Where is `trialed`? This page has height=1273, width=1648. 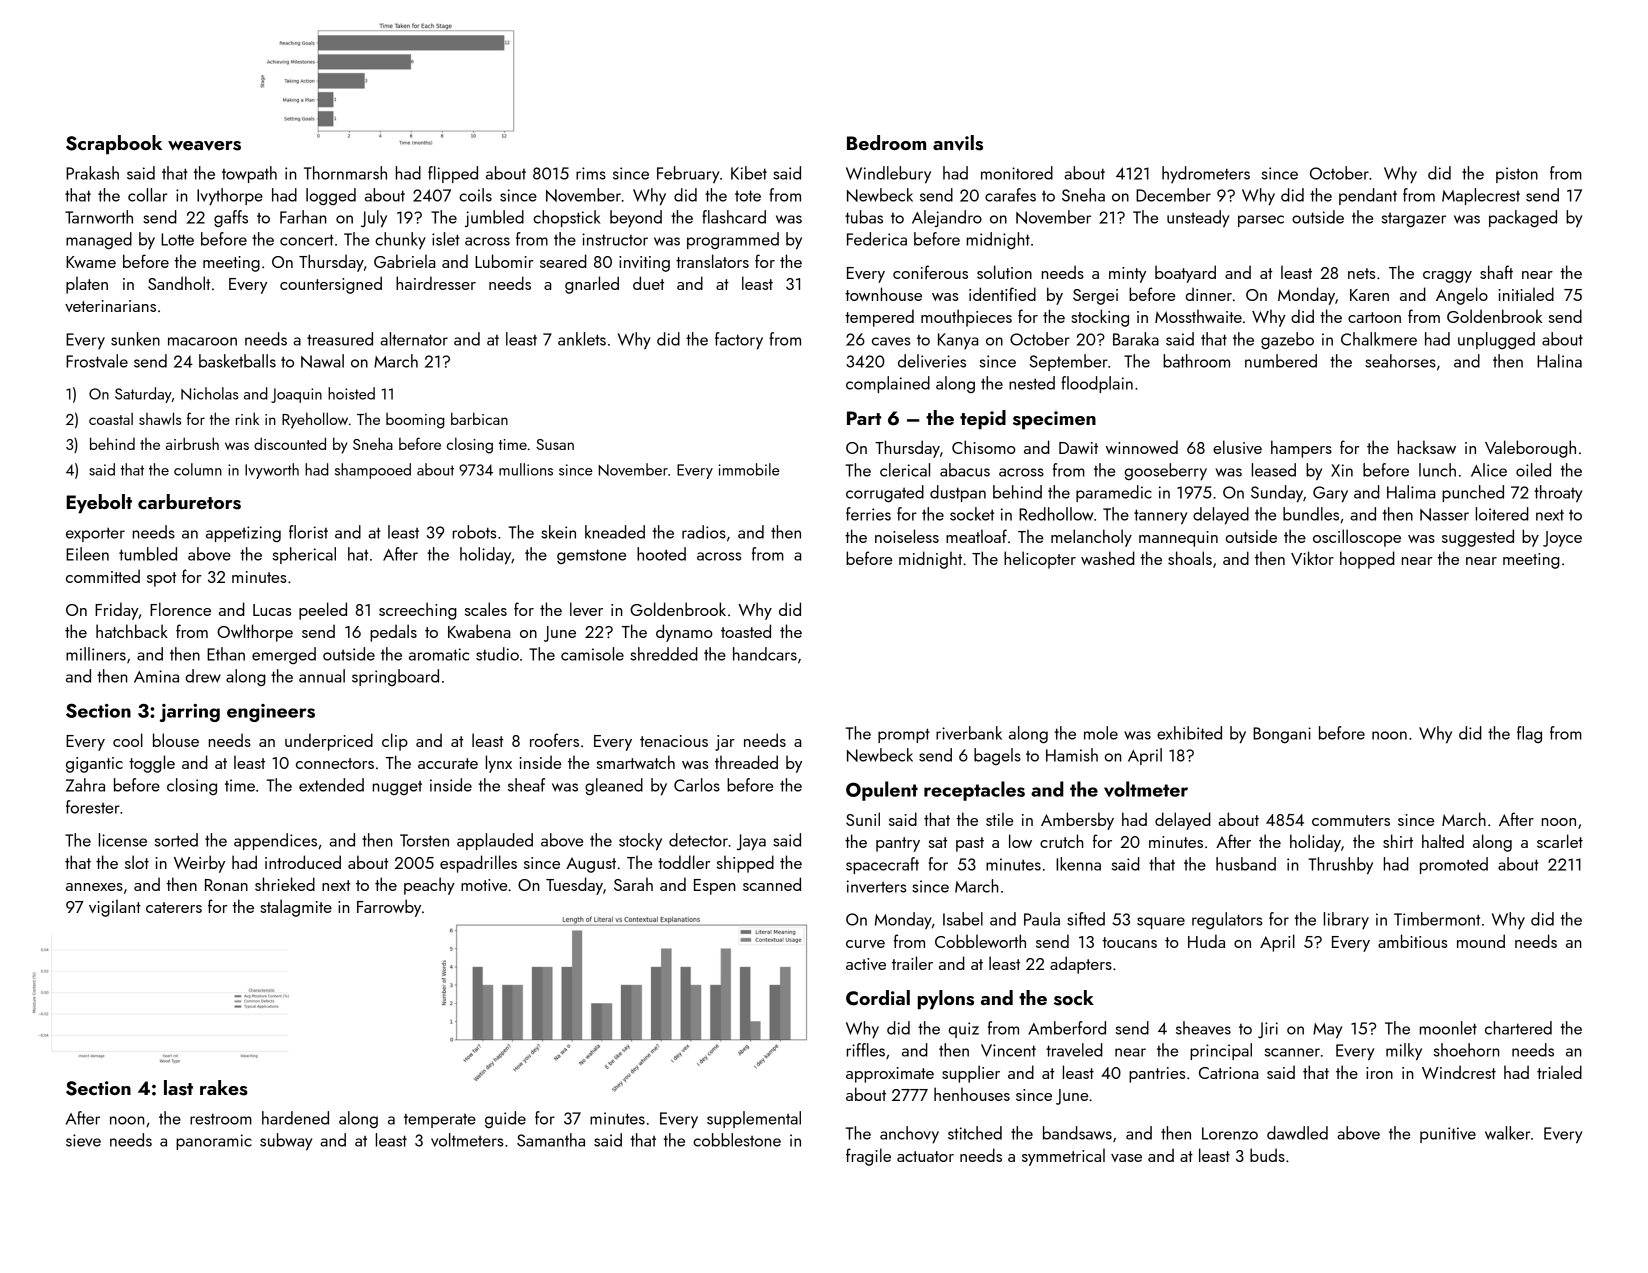 trialed is located at coordinates (1559, 1072).
